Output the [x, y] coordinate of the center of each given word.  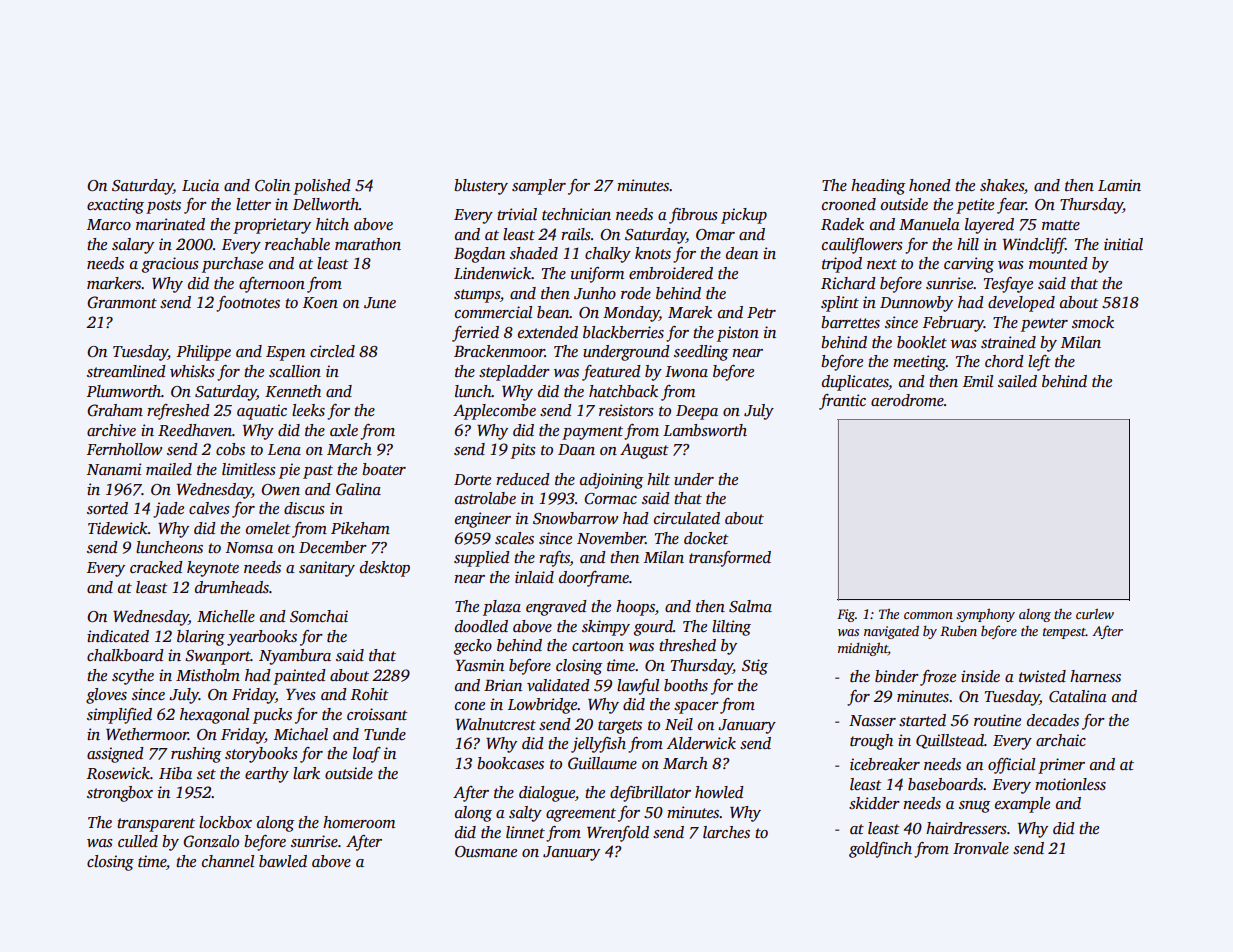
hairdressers [966, 828]
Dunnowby [916, 304]
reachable [297, 244]
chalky [608, 255]
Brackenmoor [499, 351]
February [953, 324]
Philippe [203, 353]
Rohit [369, 694]
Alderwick [701, 743]
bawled [283, 861]
